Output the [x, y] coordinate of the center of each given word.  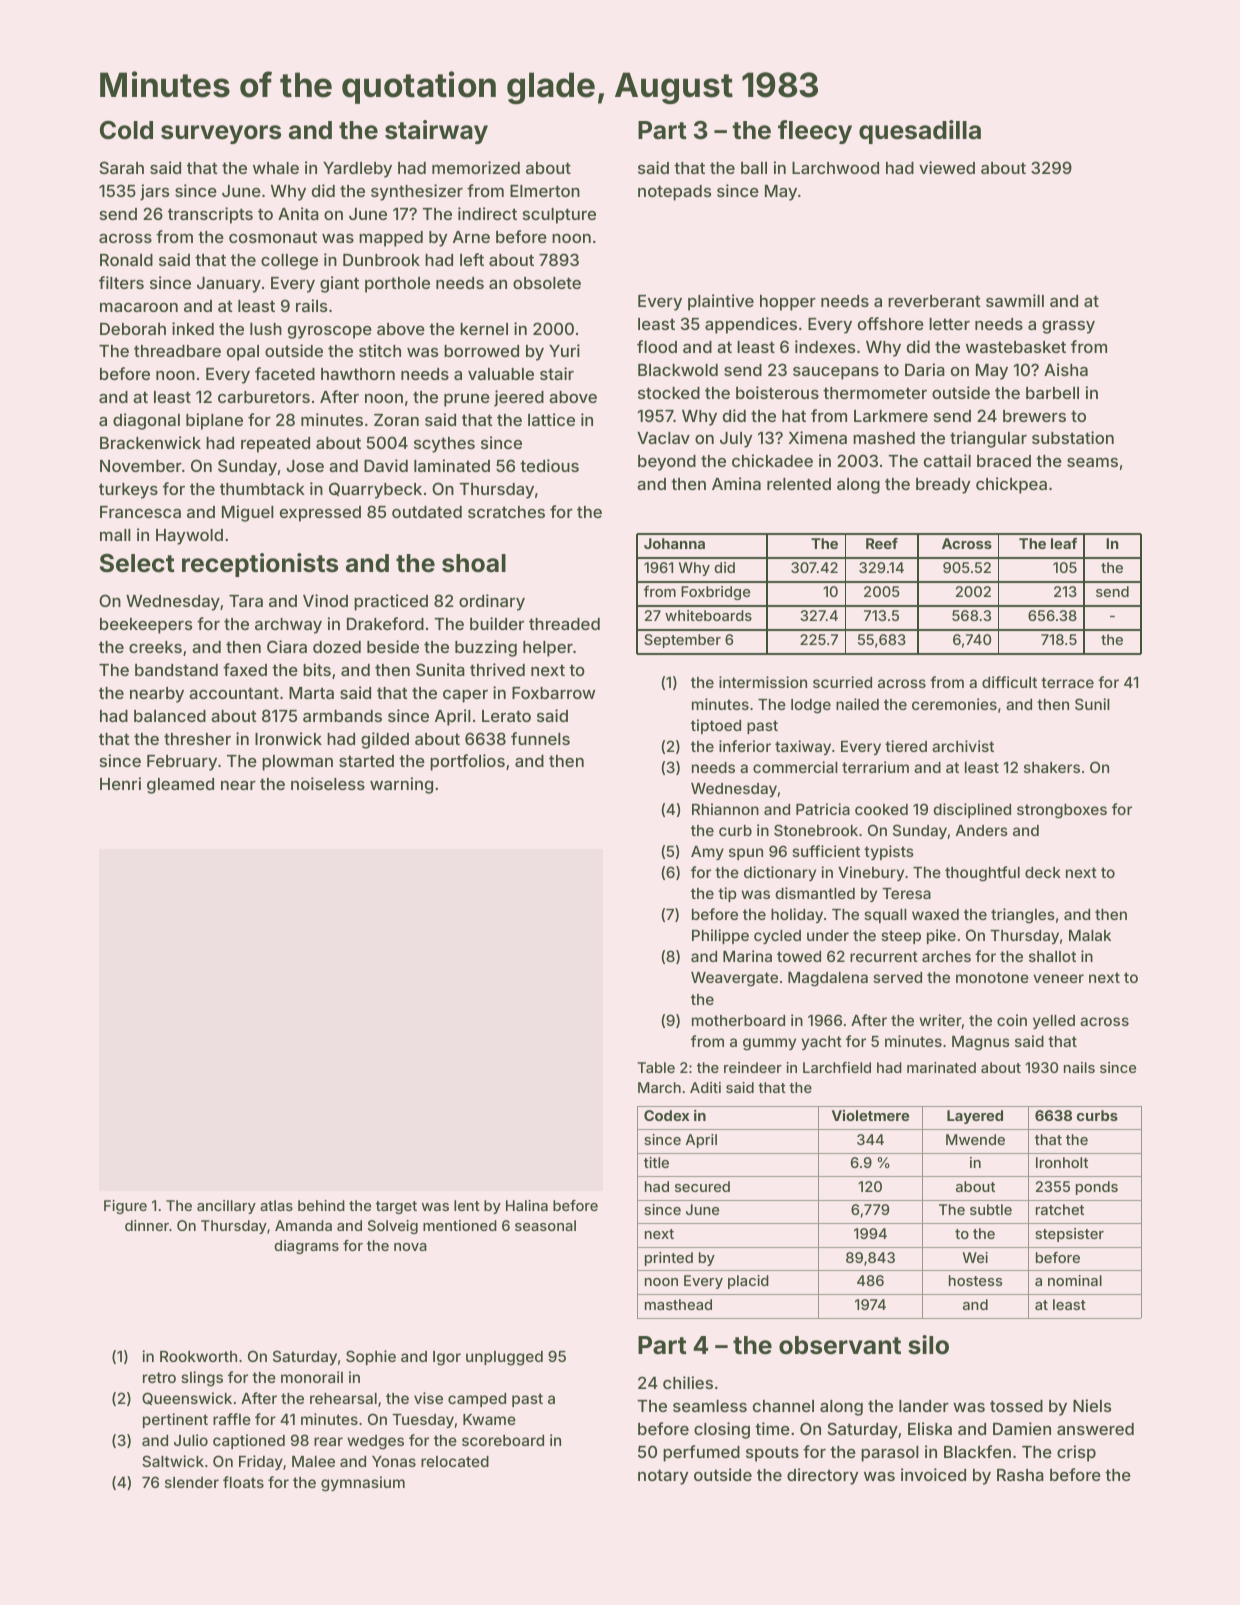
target [396, 1207]
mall [115, 535]
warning [401, 785]
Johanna [674, 543]
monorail [312, 1377]
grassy [1068, 327]
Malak [1090, 935]
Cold [126, 130]
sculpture [559, 216]
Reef [882, 543]
